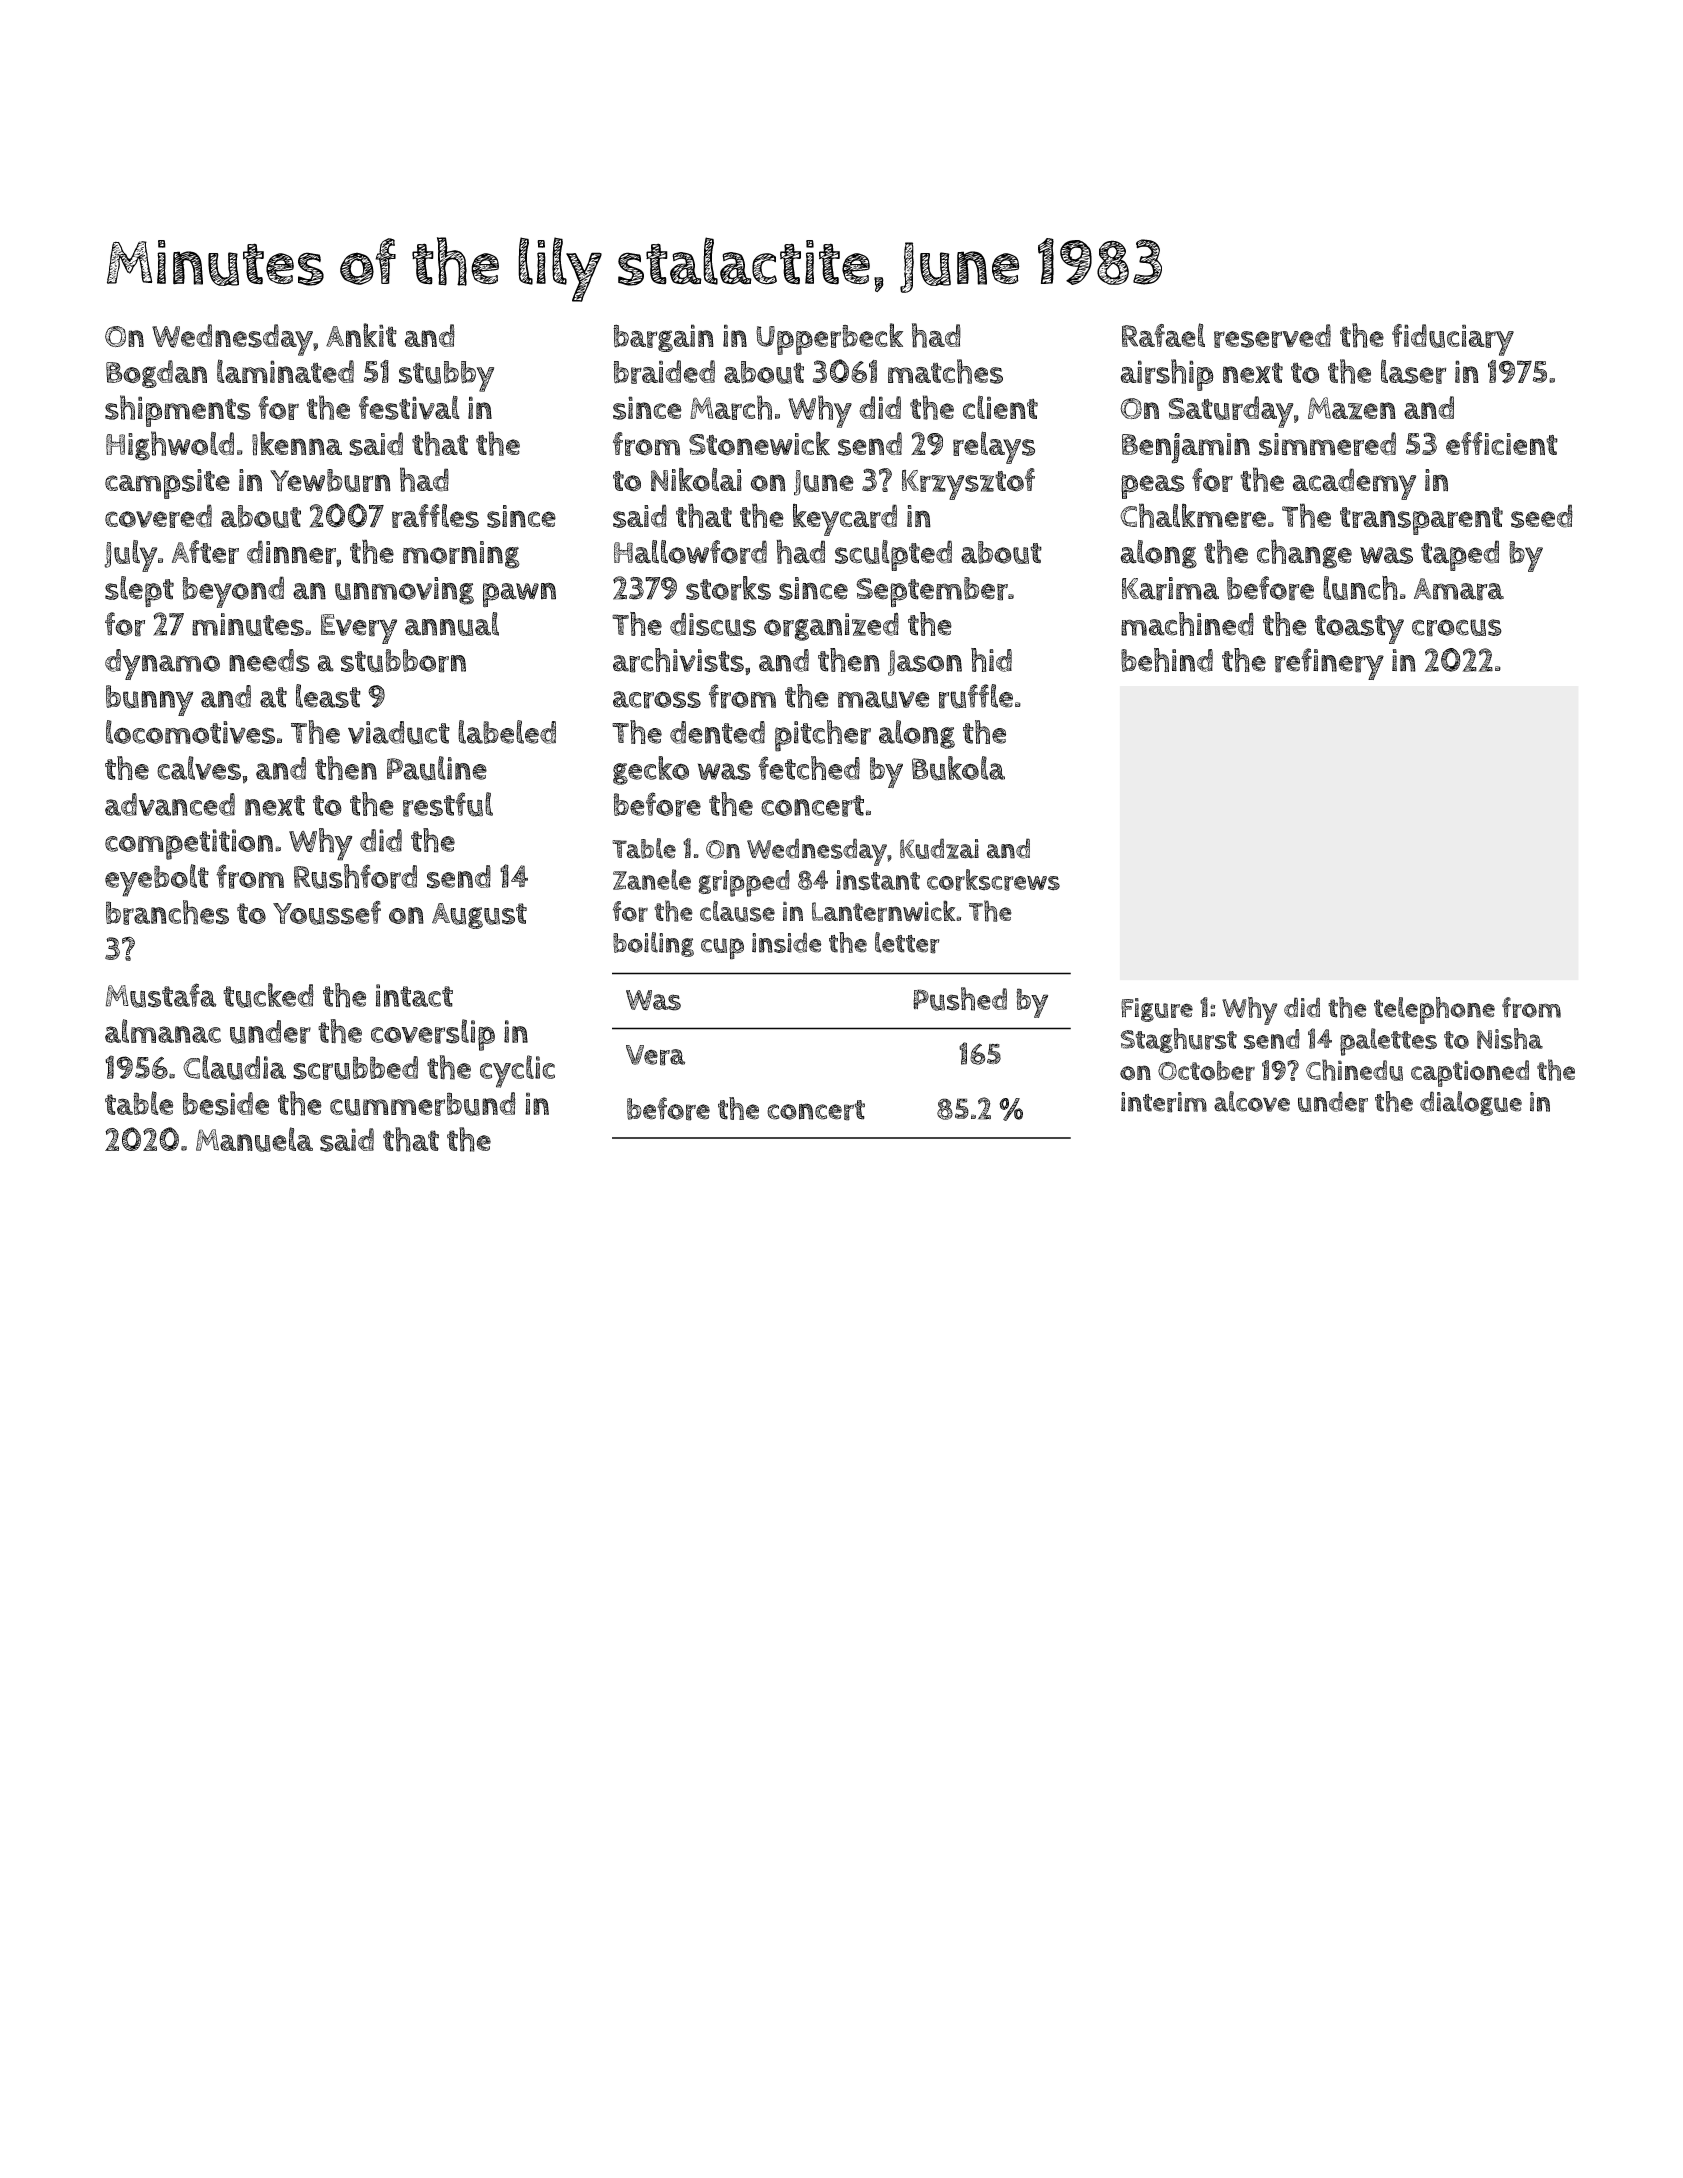  I want to click on instant, so click(878, 880).
